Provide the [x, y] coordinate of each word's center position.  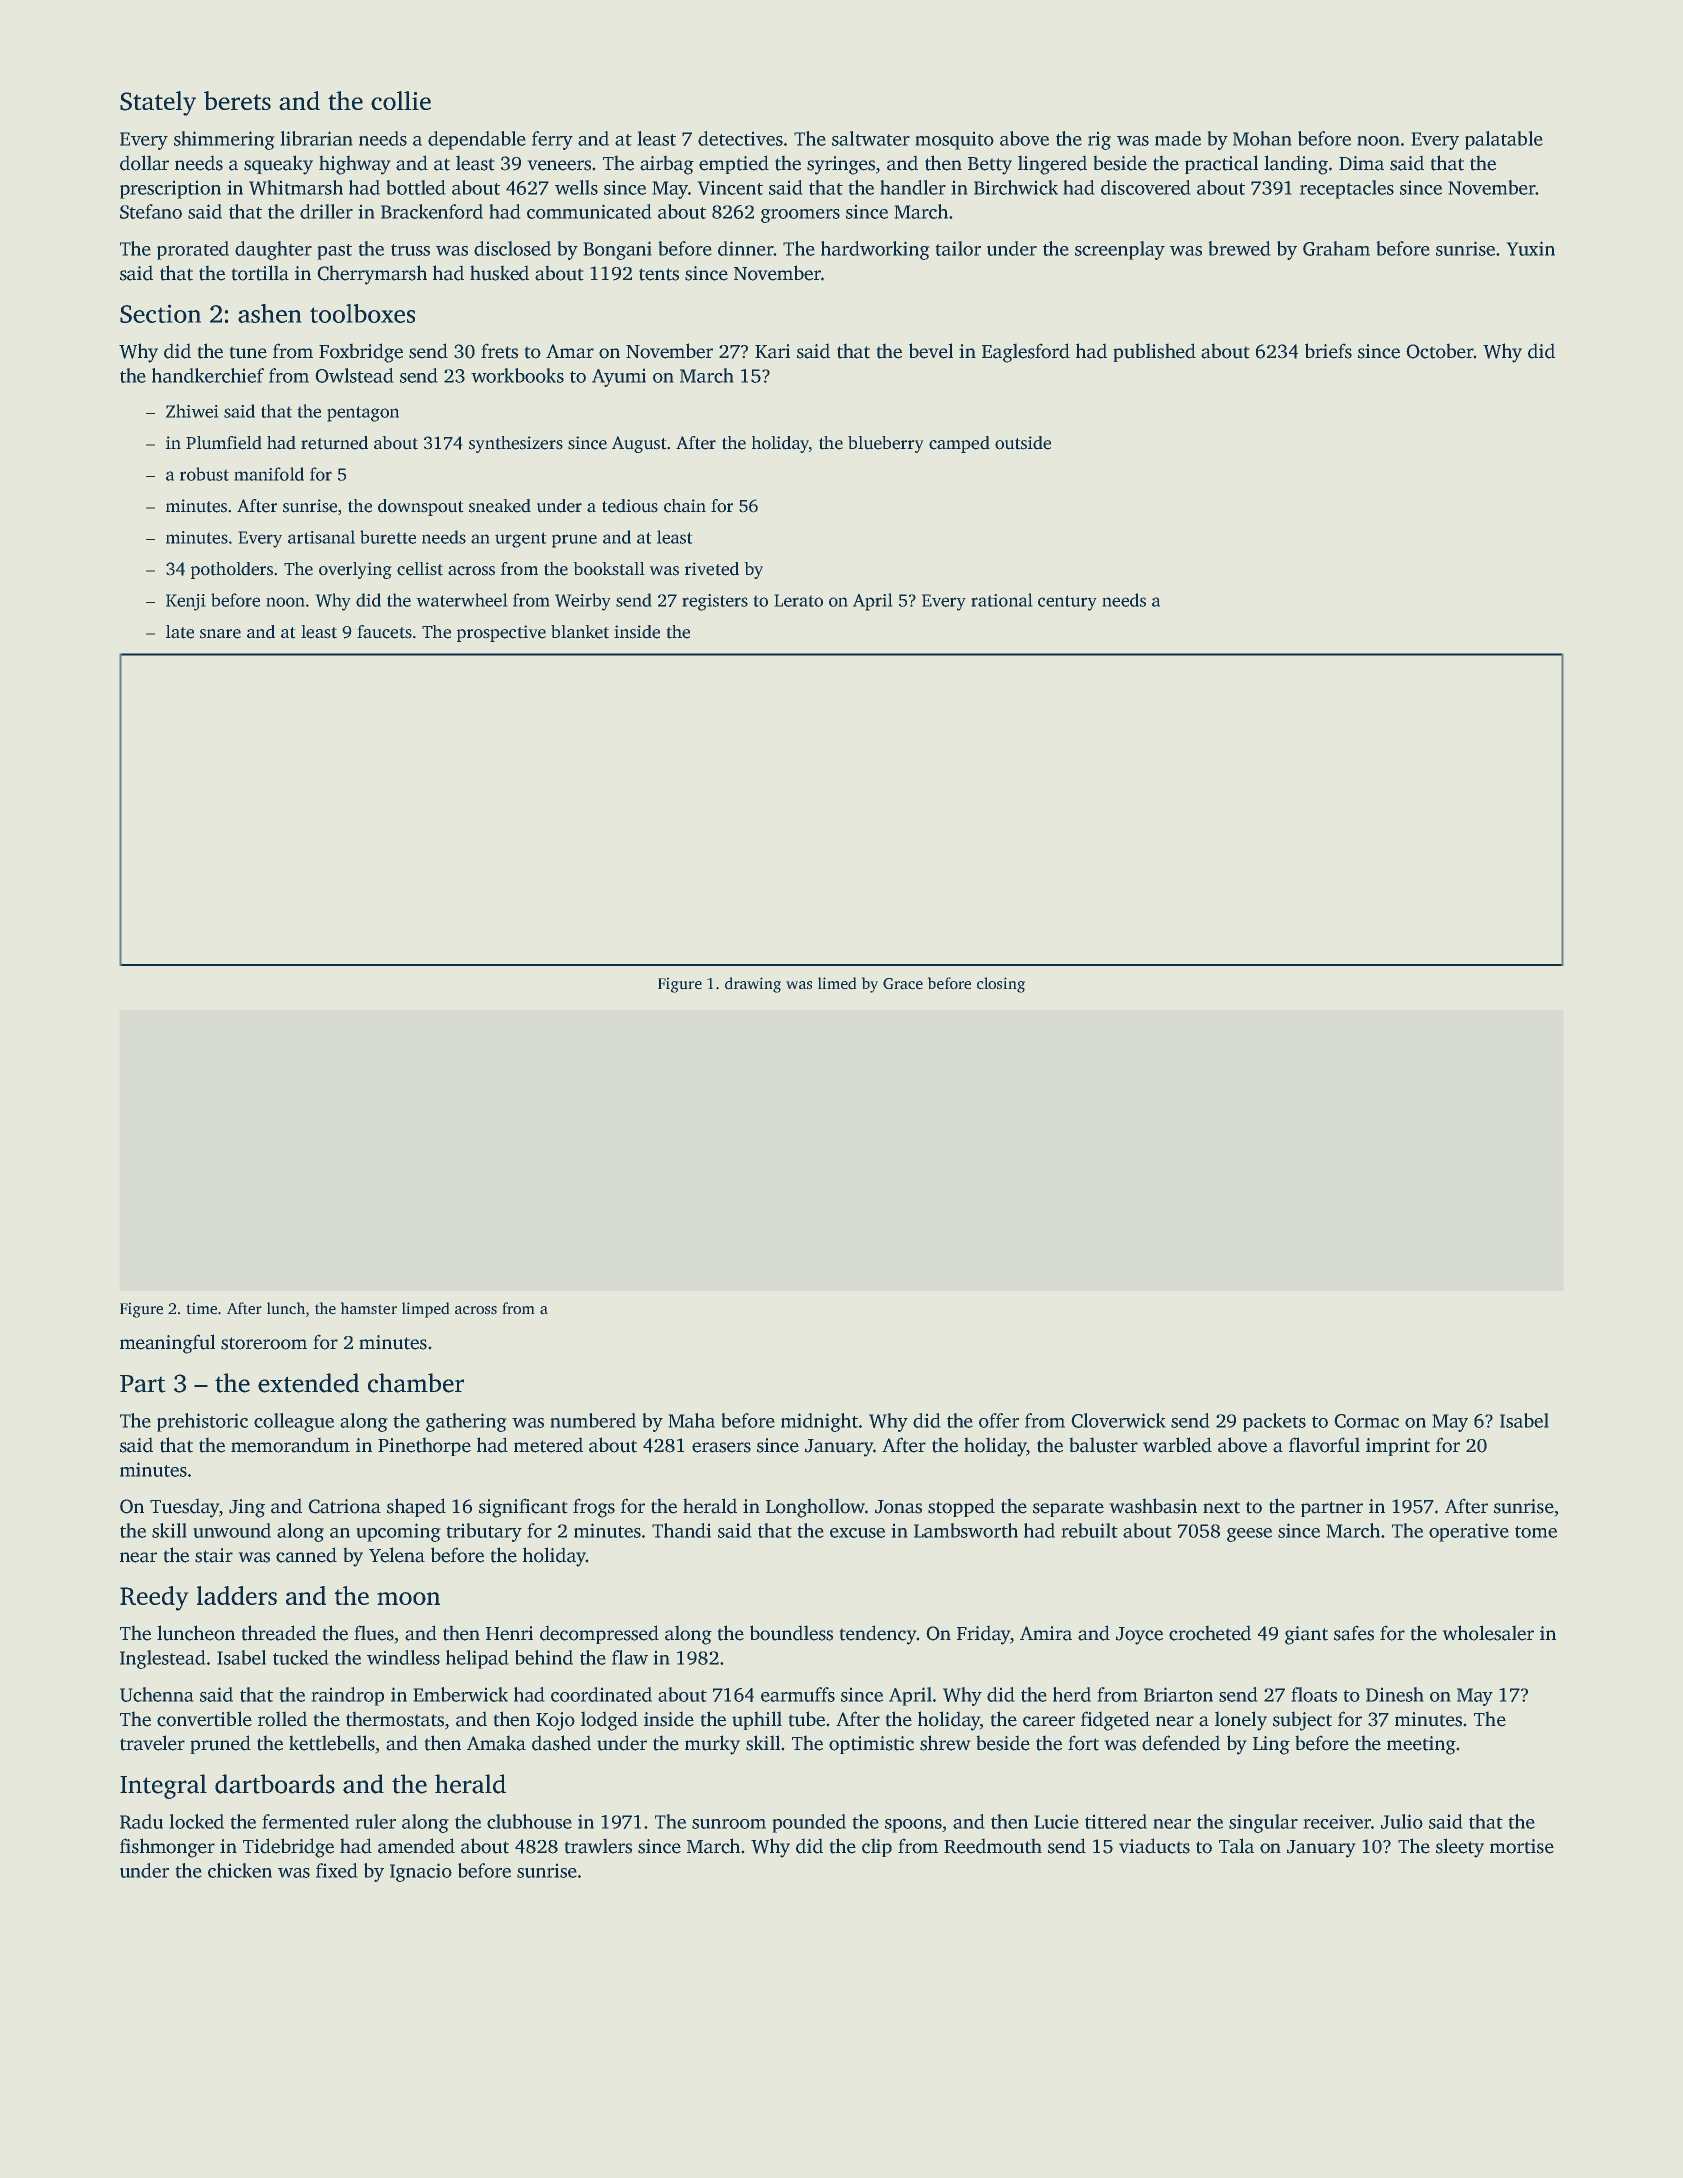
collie [401, 100]
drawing [753, 985]
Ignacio [421, 1872]
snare [220, 634]
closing [1001, 985]
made [1178, 138]
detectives [740, 138]
